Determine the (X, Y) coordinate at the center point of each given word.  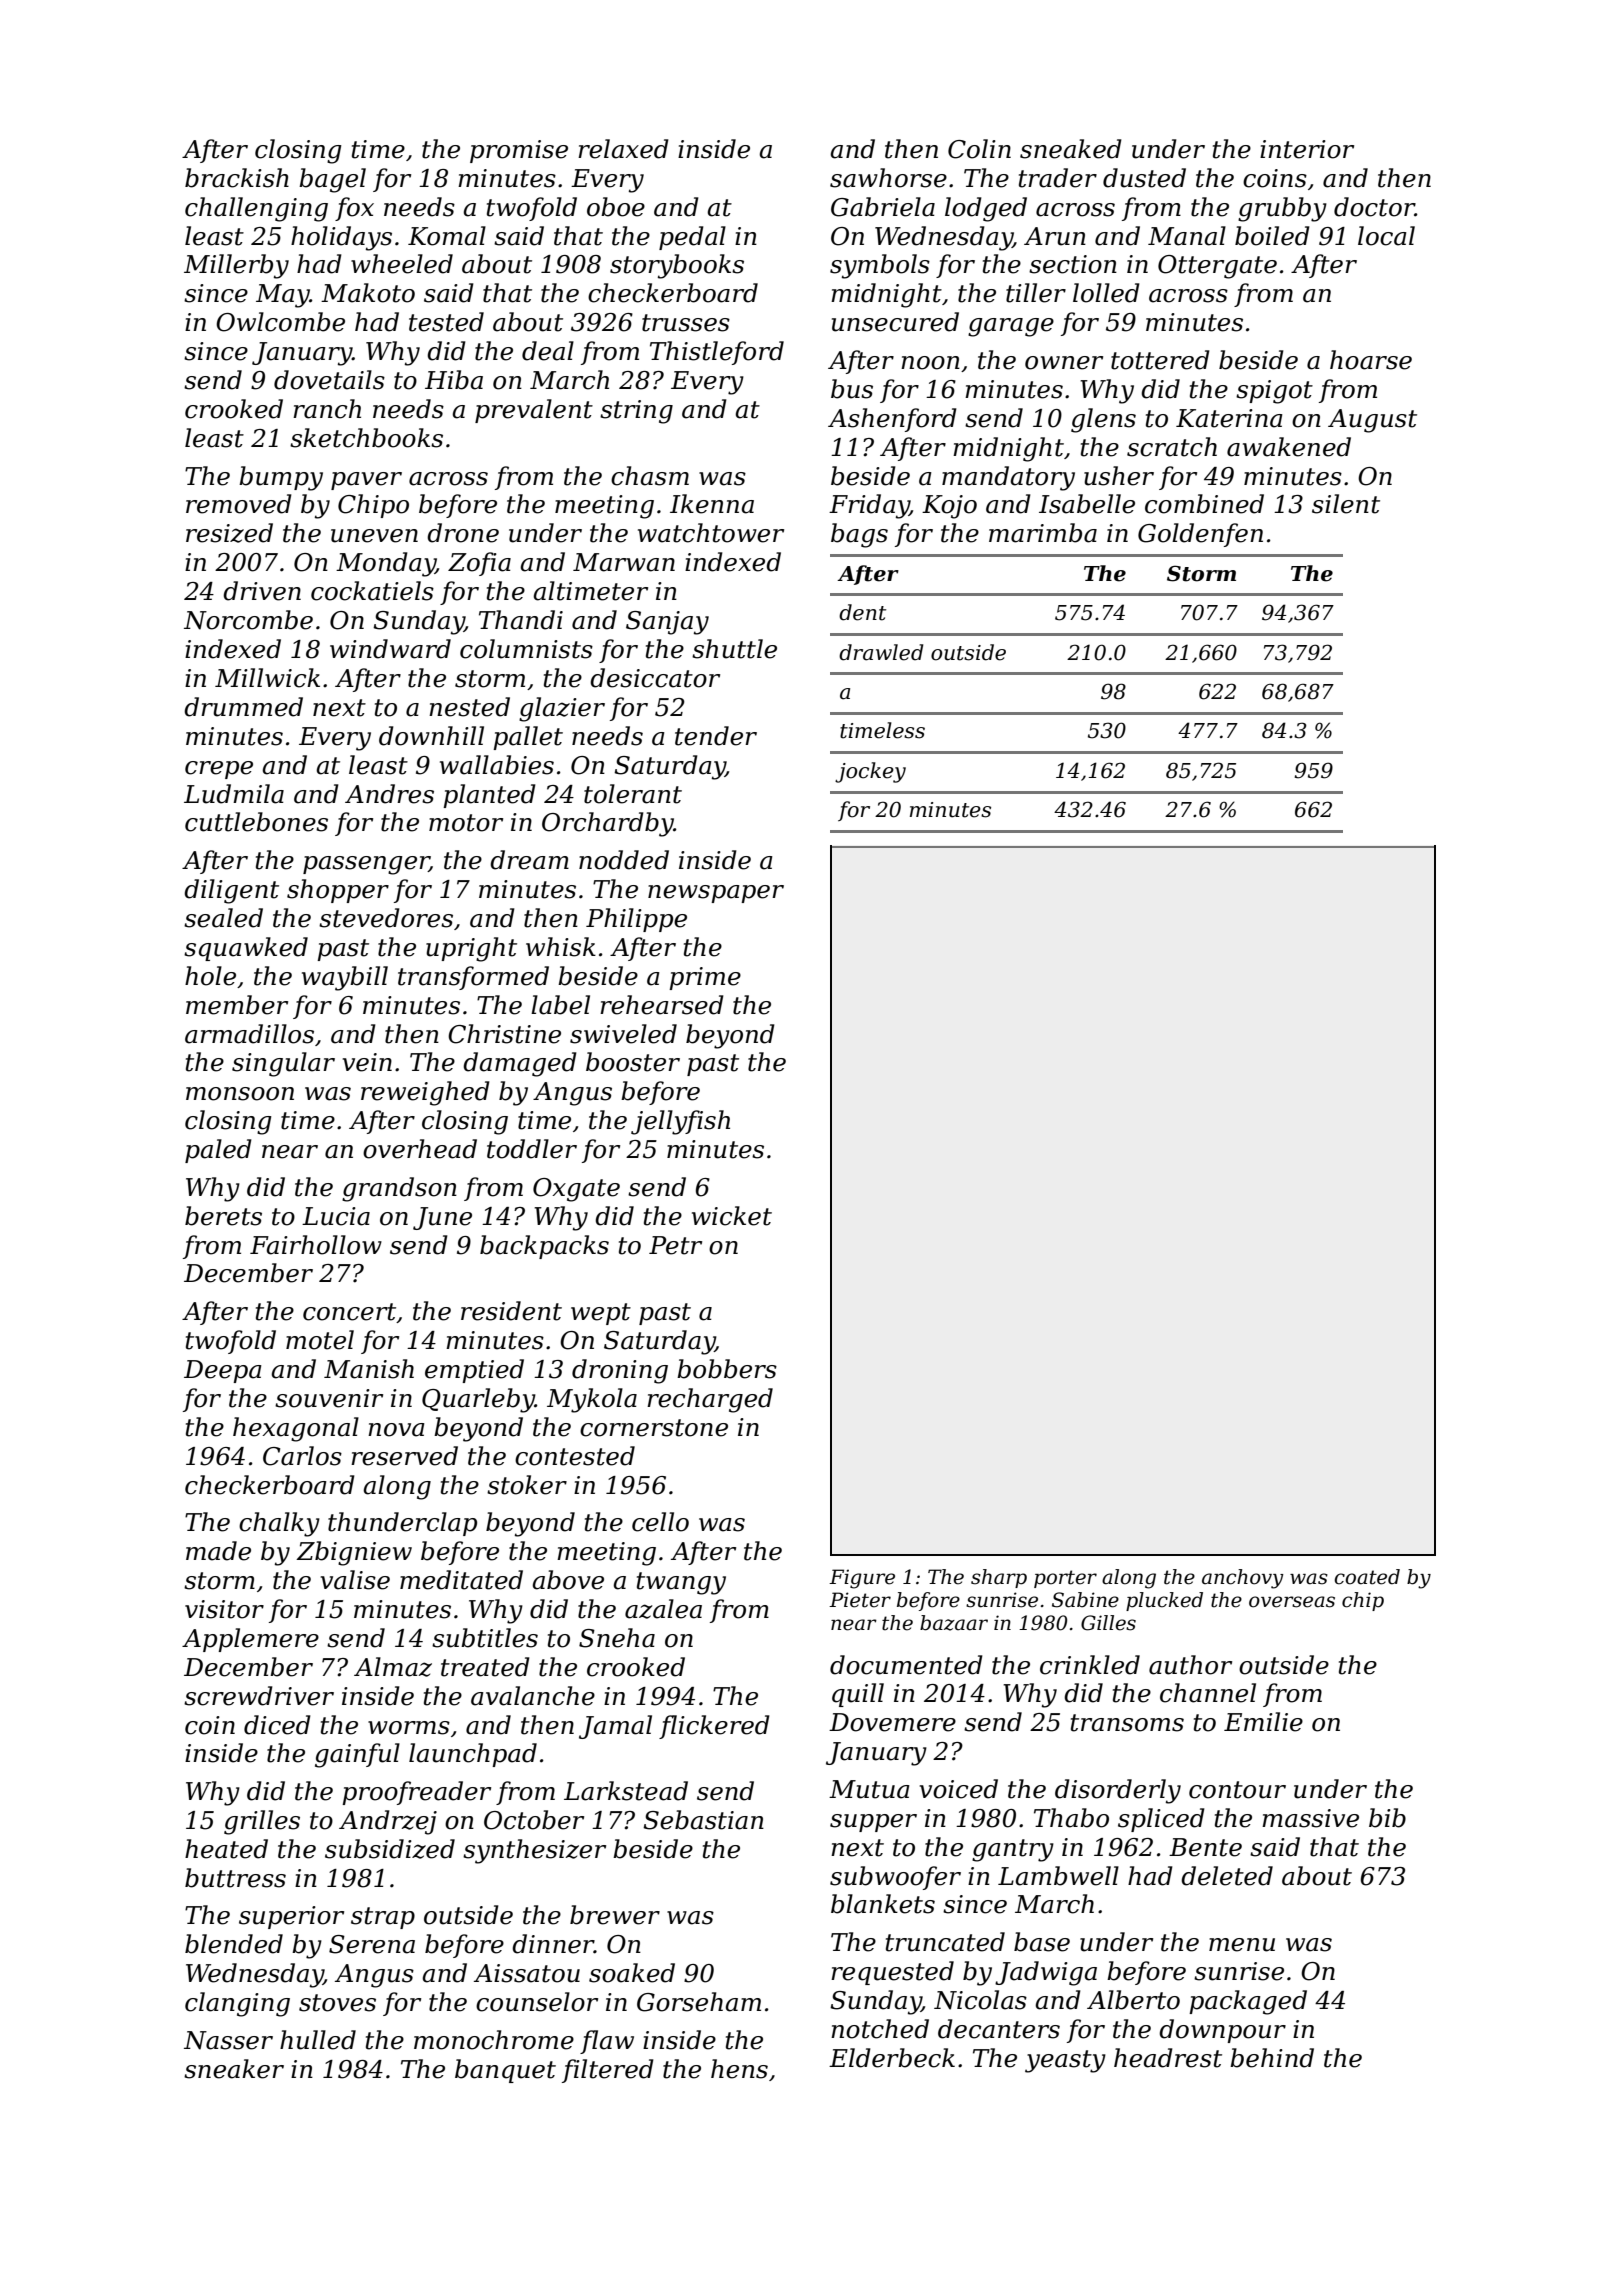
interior (1307, 149)
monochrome (494, 2040)
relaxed (623, 149)
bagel (332, 180)
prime (705, 978)
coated (1367, 1577)
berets (223, 1216)
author (1190, 1665)
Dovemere (892, 1722)
